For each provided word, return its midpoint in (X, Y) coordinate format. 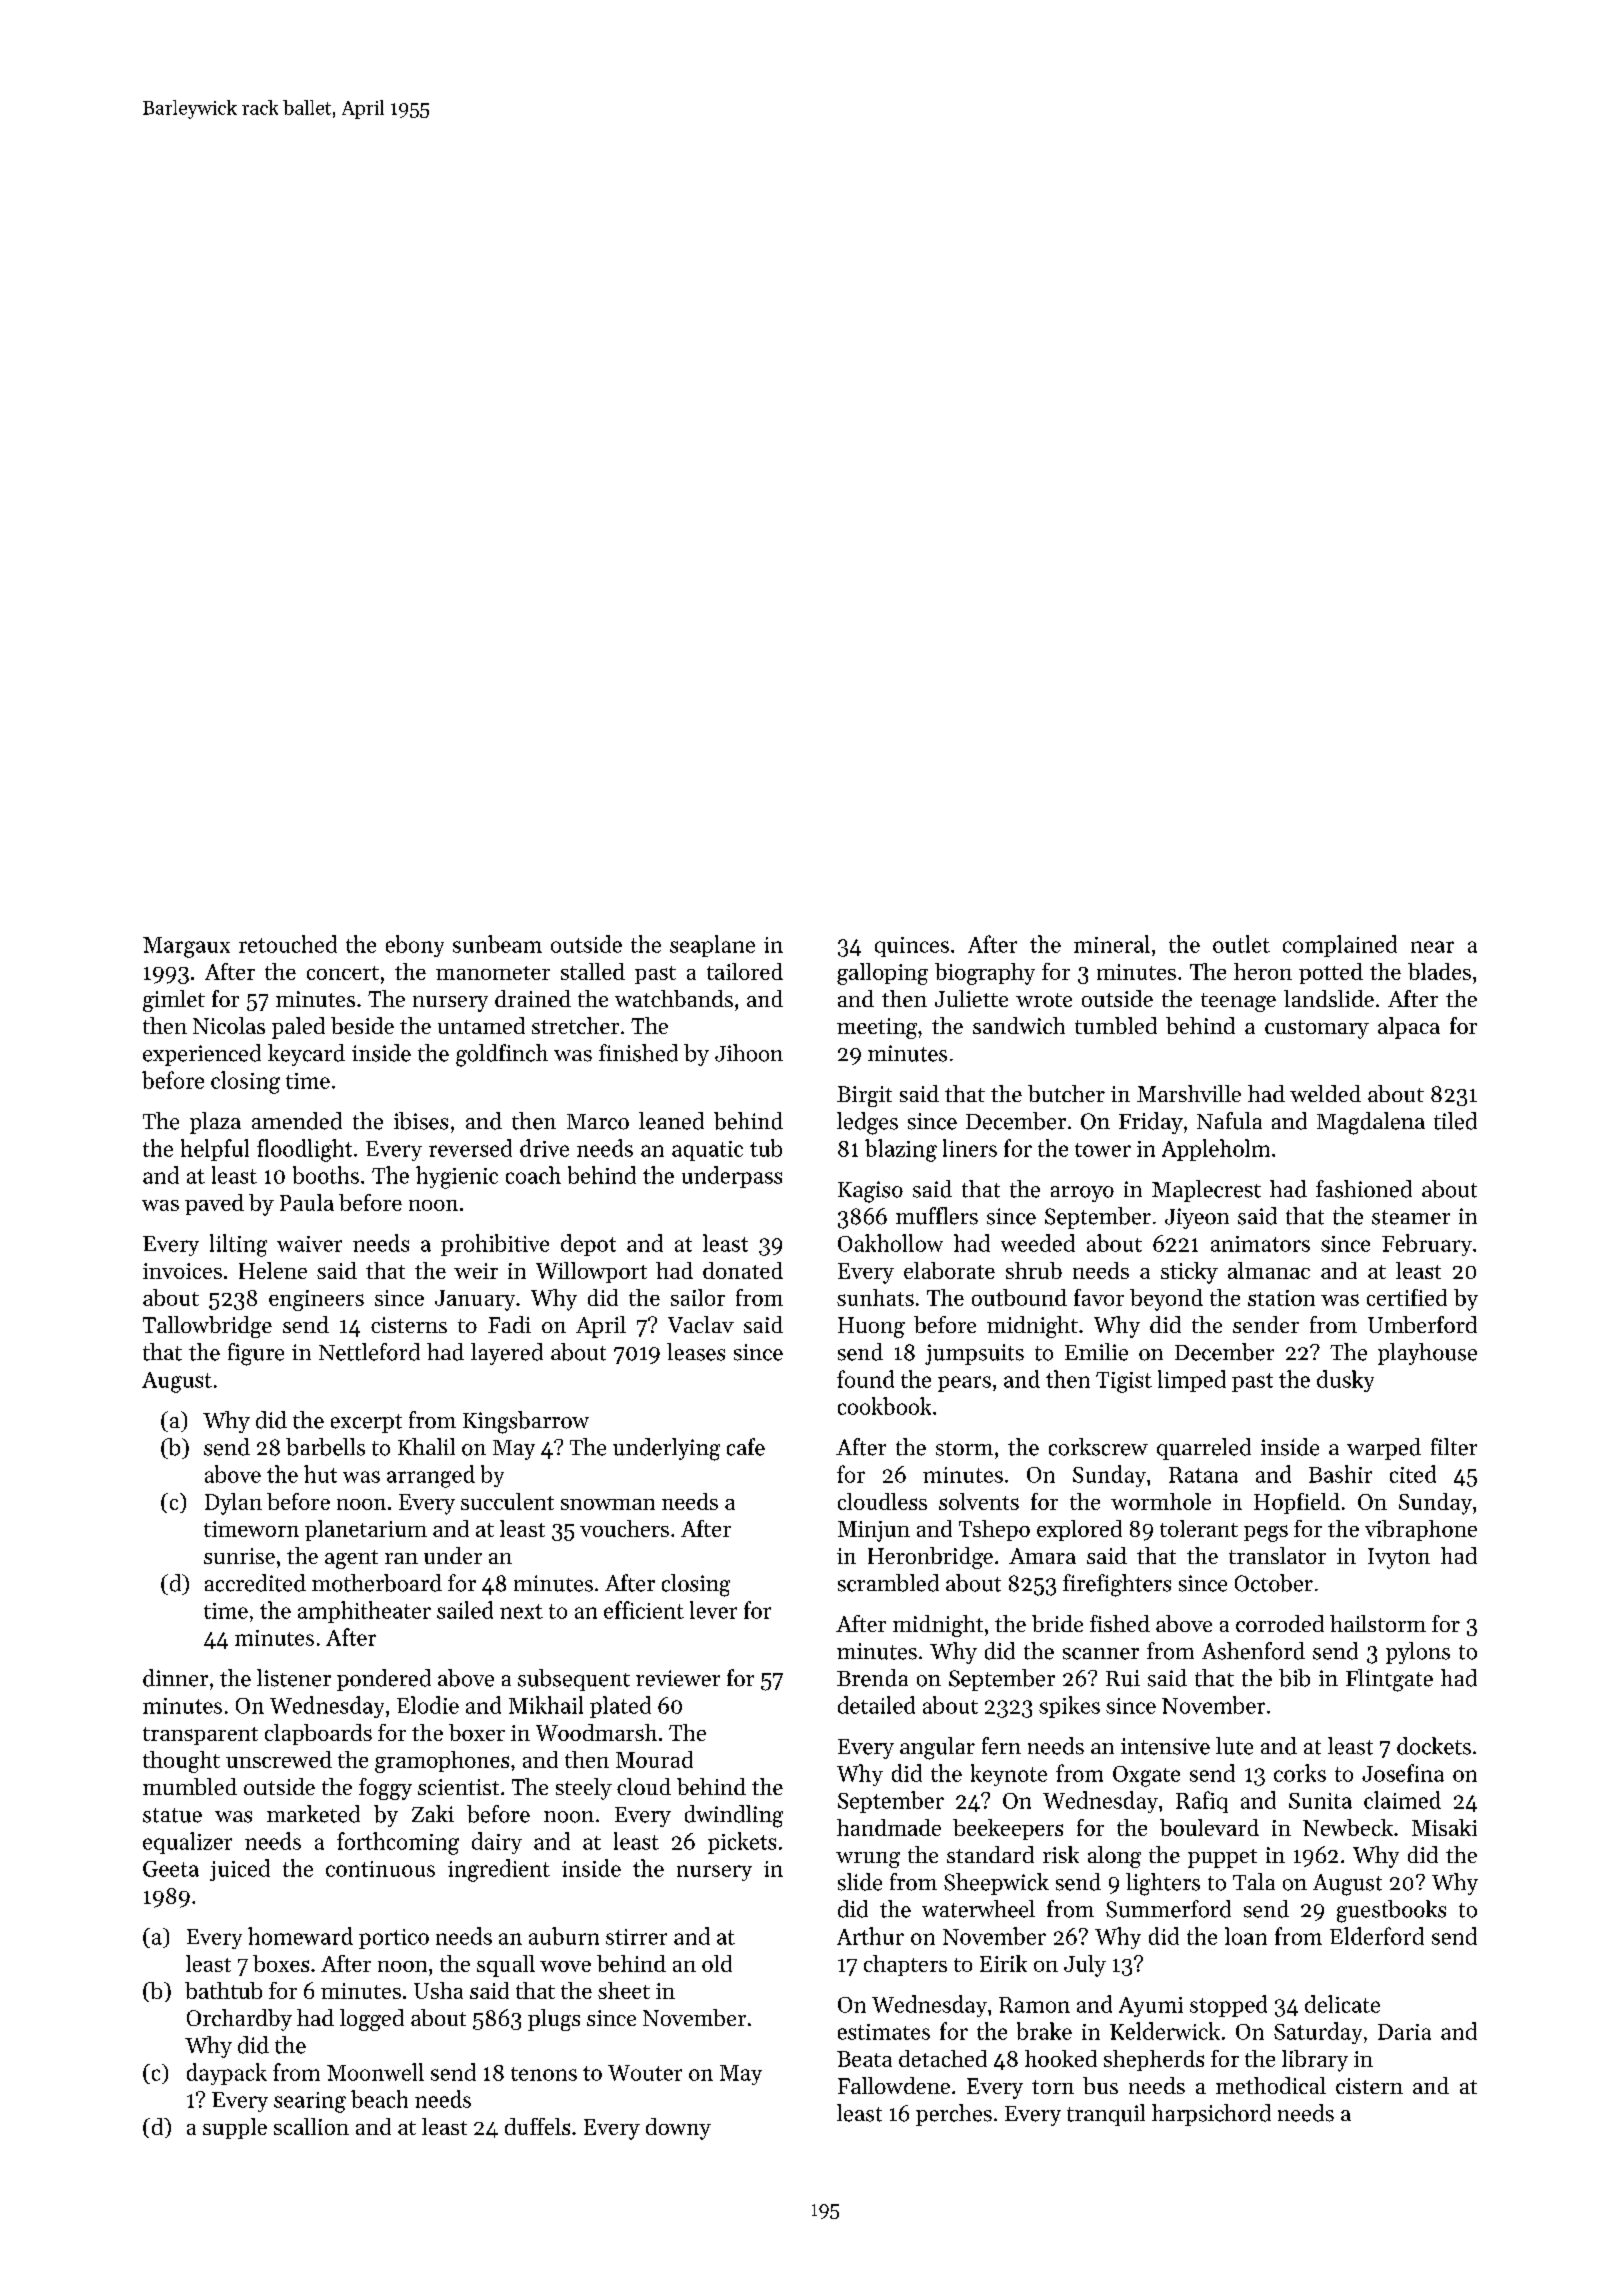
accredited (255, 1583)
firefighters (1117, 1585)
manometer (493, 973)
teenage (1238, 1002)
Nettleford (369, 1352)
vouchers (624, 1528)
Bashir (1340, 1474)
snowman (608, 1504)
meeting (877, 1028)
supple (235, 2128)
